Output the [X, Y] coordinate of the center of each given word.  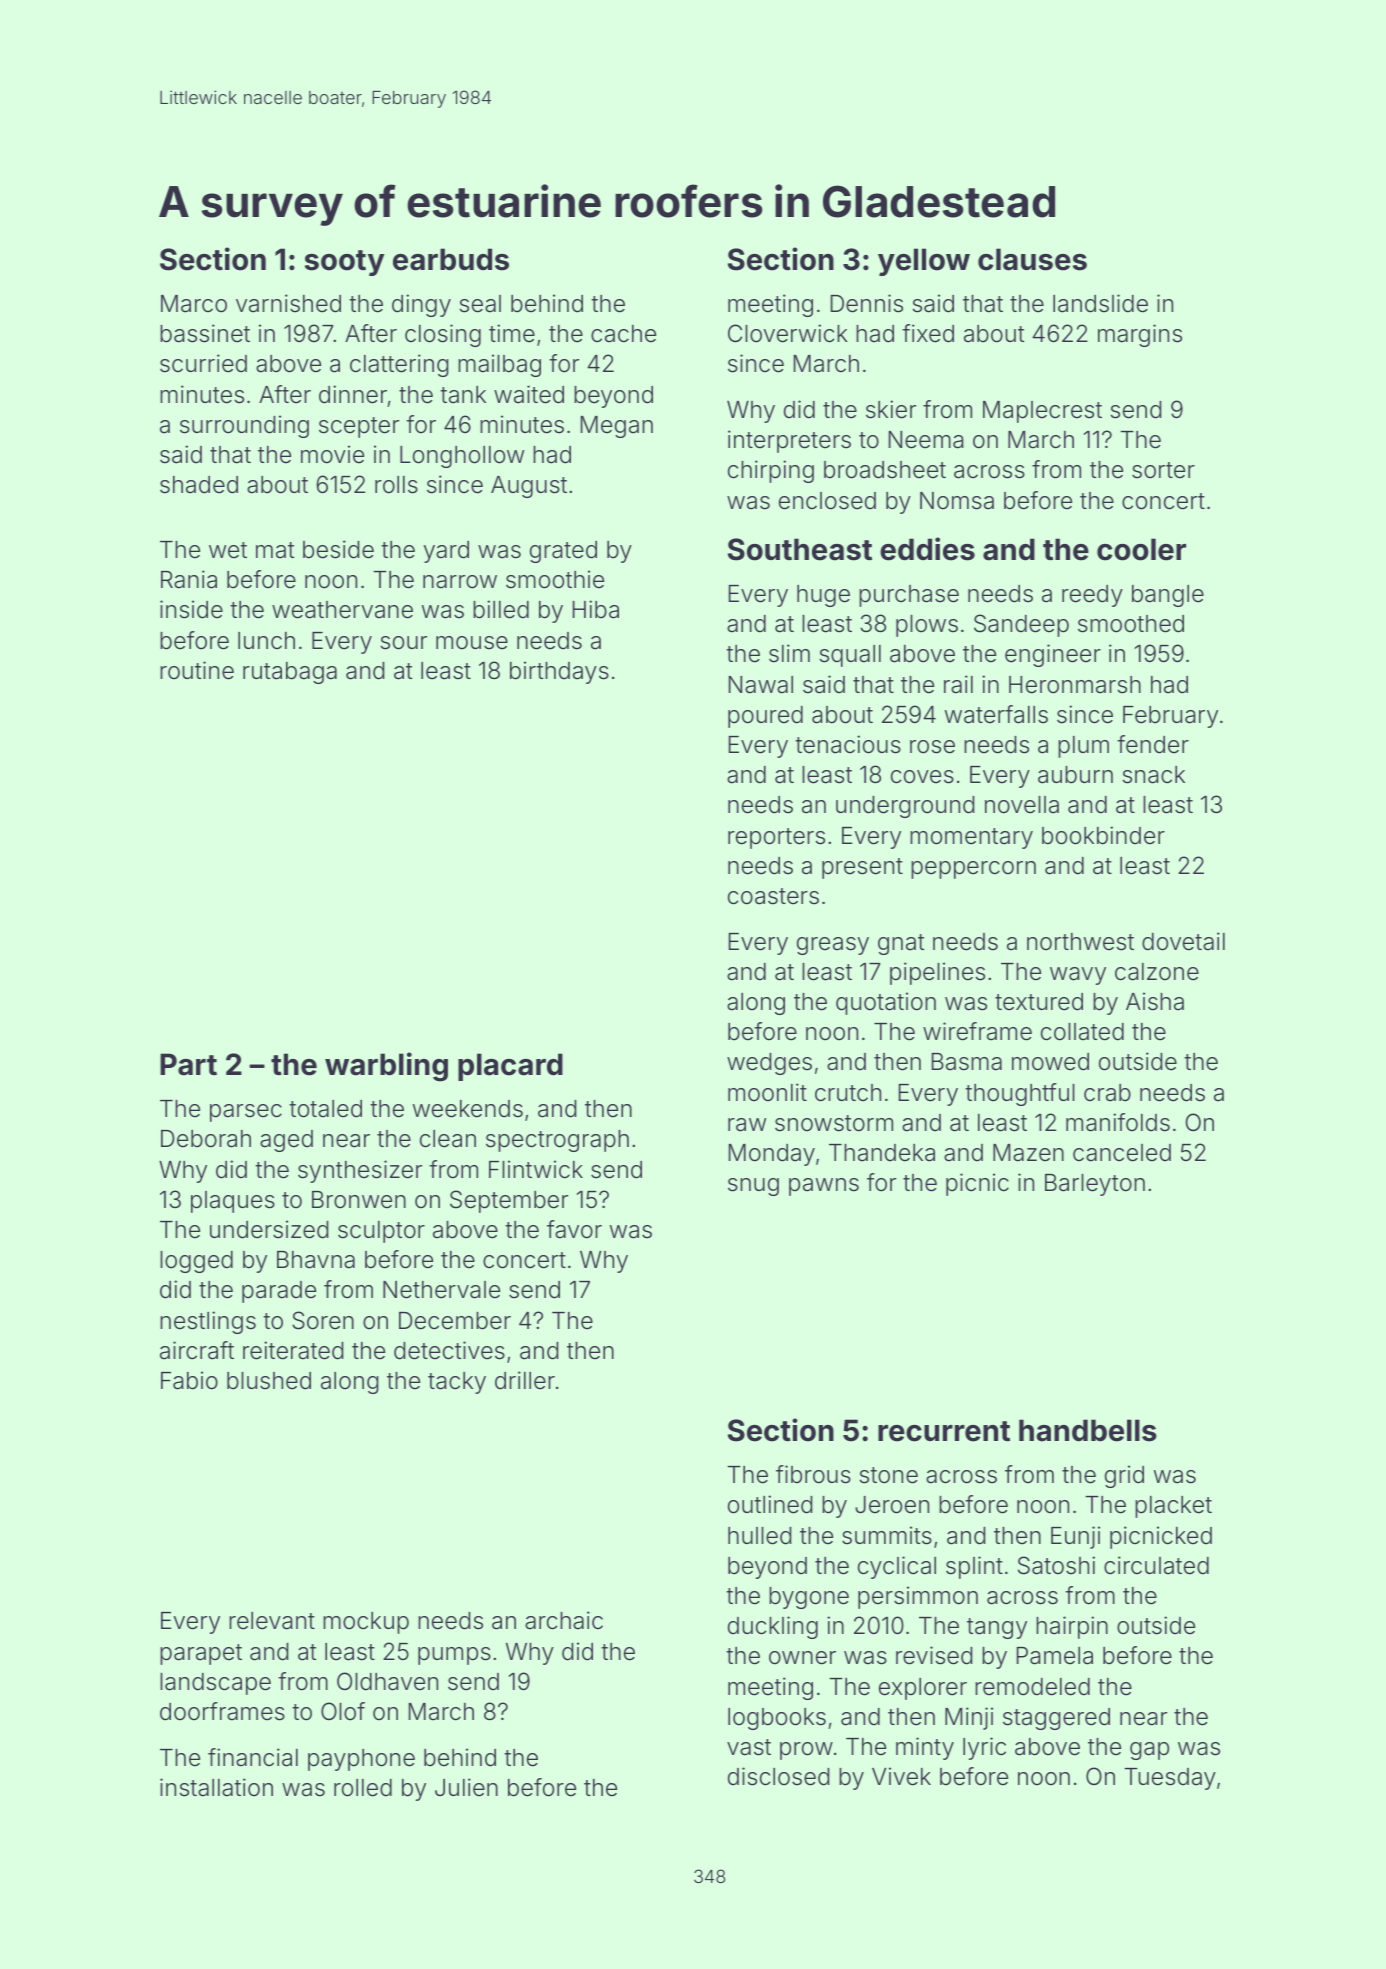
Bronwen [359, 1200]
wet [228, 550]
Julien [466, 1787]
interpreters [789, 441]
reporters [776, 838]
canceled [1122, 1153]
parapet [201, 1654]
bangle [1168, 596]
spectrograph [557, 1141]
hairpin [1072, 1627]
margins [1140, 335]
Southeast [800, 549]
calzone [1157, 972]
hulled [759, 1536]
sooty [344, 263]
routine [197, 670]
